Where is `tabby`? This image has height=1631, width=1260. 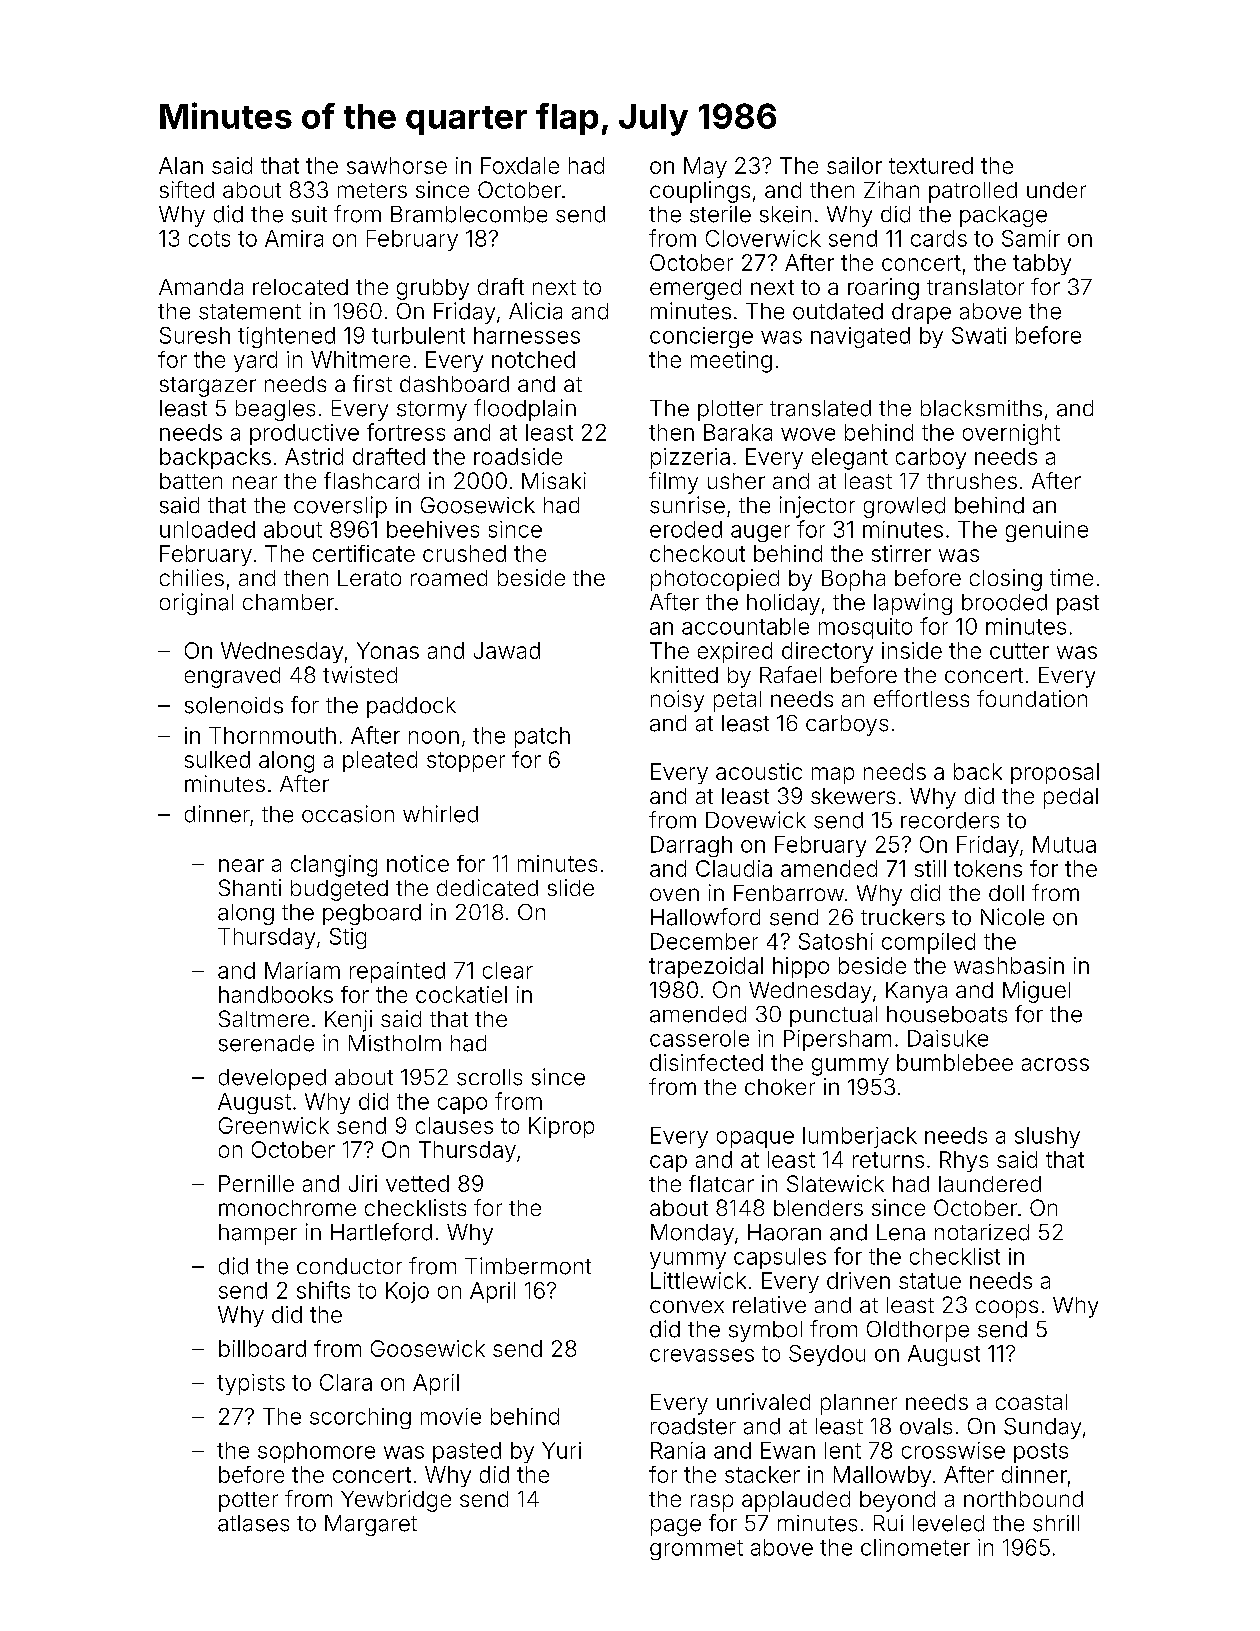
tabby is located at coordinates (1042, 264).
